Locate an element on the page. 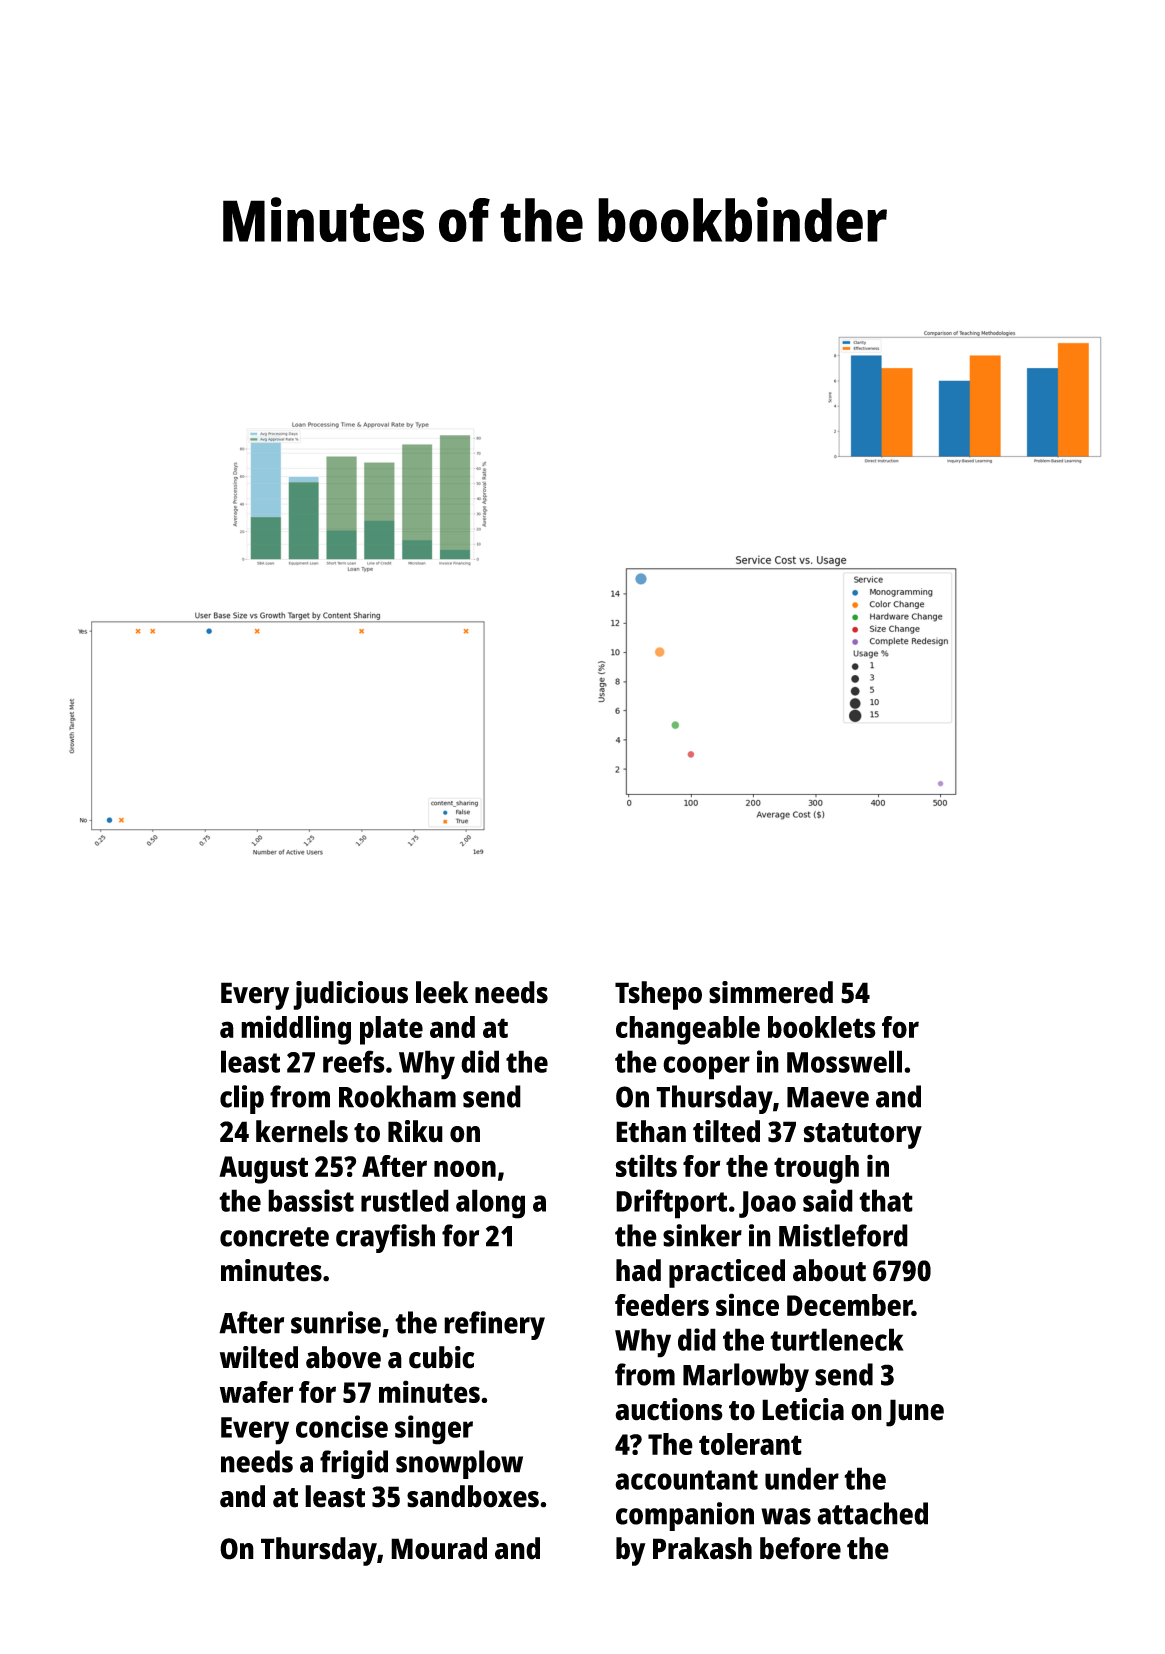 This page has width=1165, height=1654. Mourad is located at coordinates (439, 1548).
